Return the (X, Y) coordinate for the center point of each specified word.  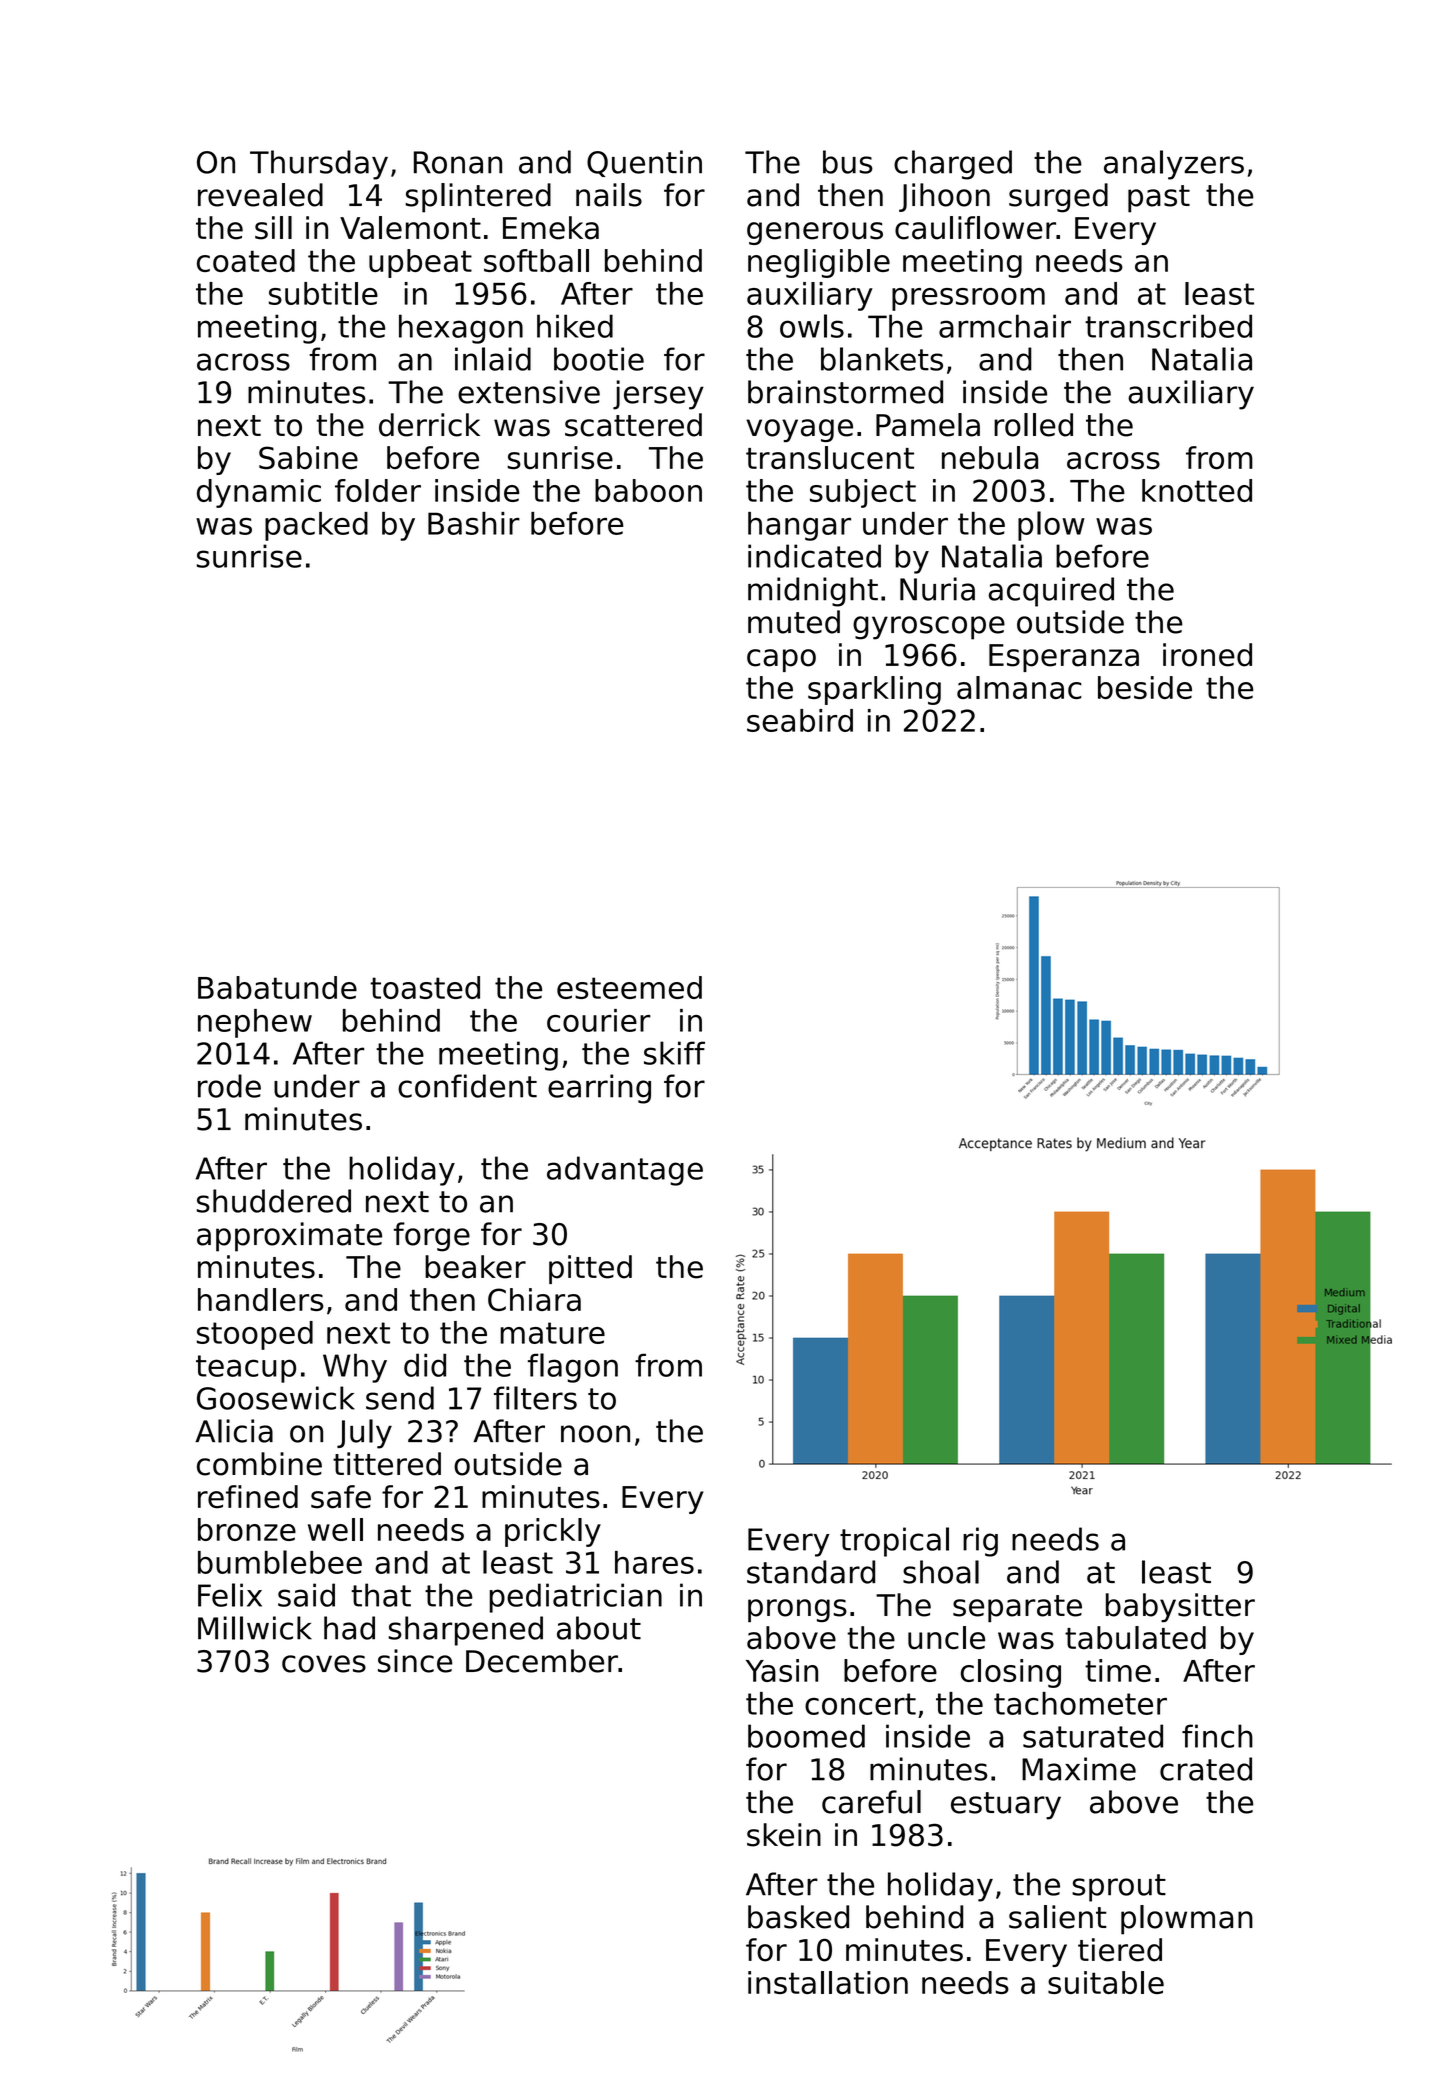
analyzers (1174, 165)
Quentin (644, 163)
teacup (246, 1369)
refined (248, 1497)
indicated (814, 556)
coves (324, 1664)
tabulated (1135, 1638)
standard (811, 1572)
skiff (674, 1053)
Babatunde (277, 987)
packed (316, 526)
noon (595, 1434)
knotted (1197, 490)
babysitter (1180, 1607)
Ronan (458, 162)
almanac (1019, 687)
